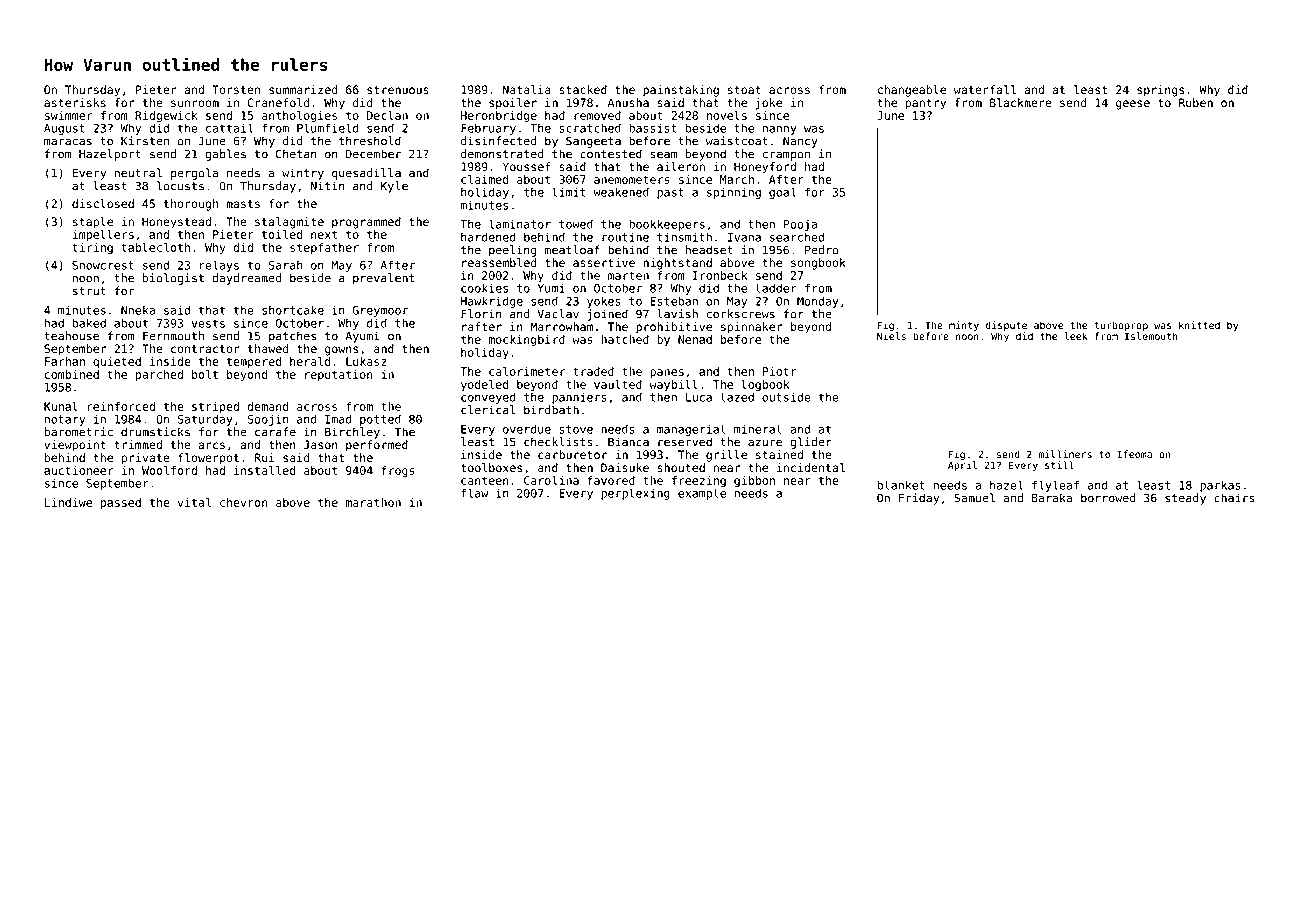 Image resolution: width=1308 pixels, height=924 pixels. Describe the element at coordinates (797, 237) in the screenshot. I see `searched` at that location.
